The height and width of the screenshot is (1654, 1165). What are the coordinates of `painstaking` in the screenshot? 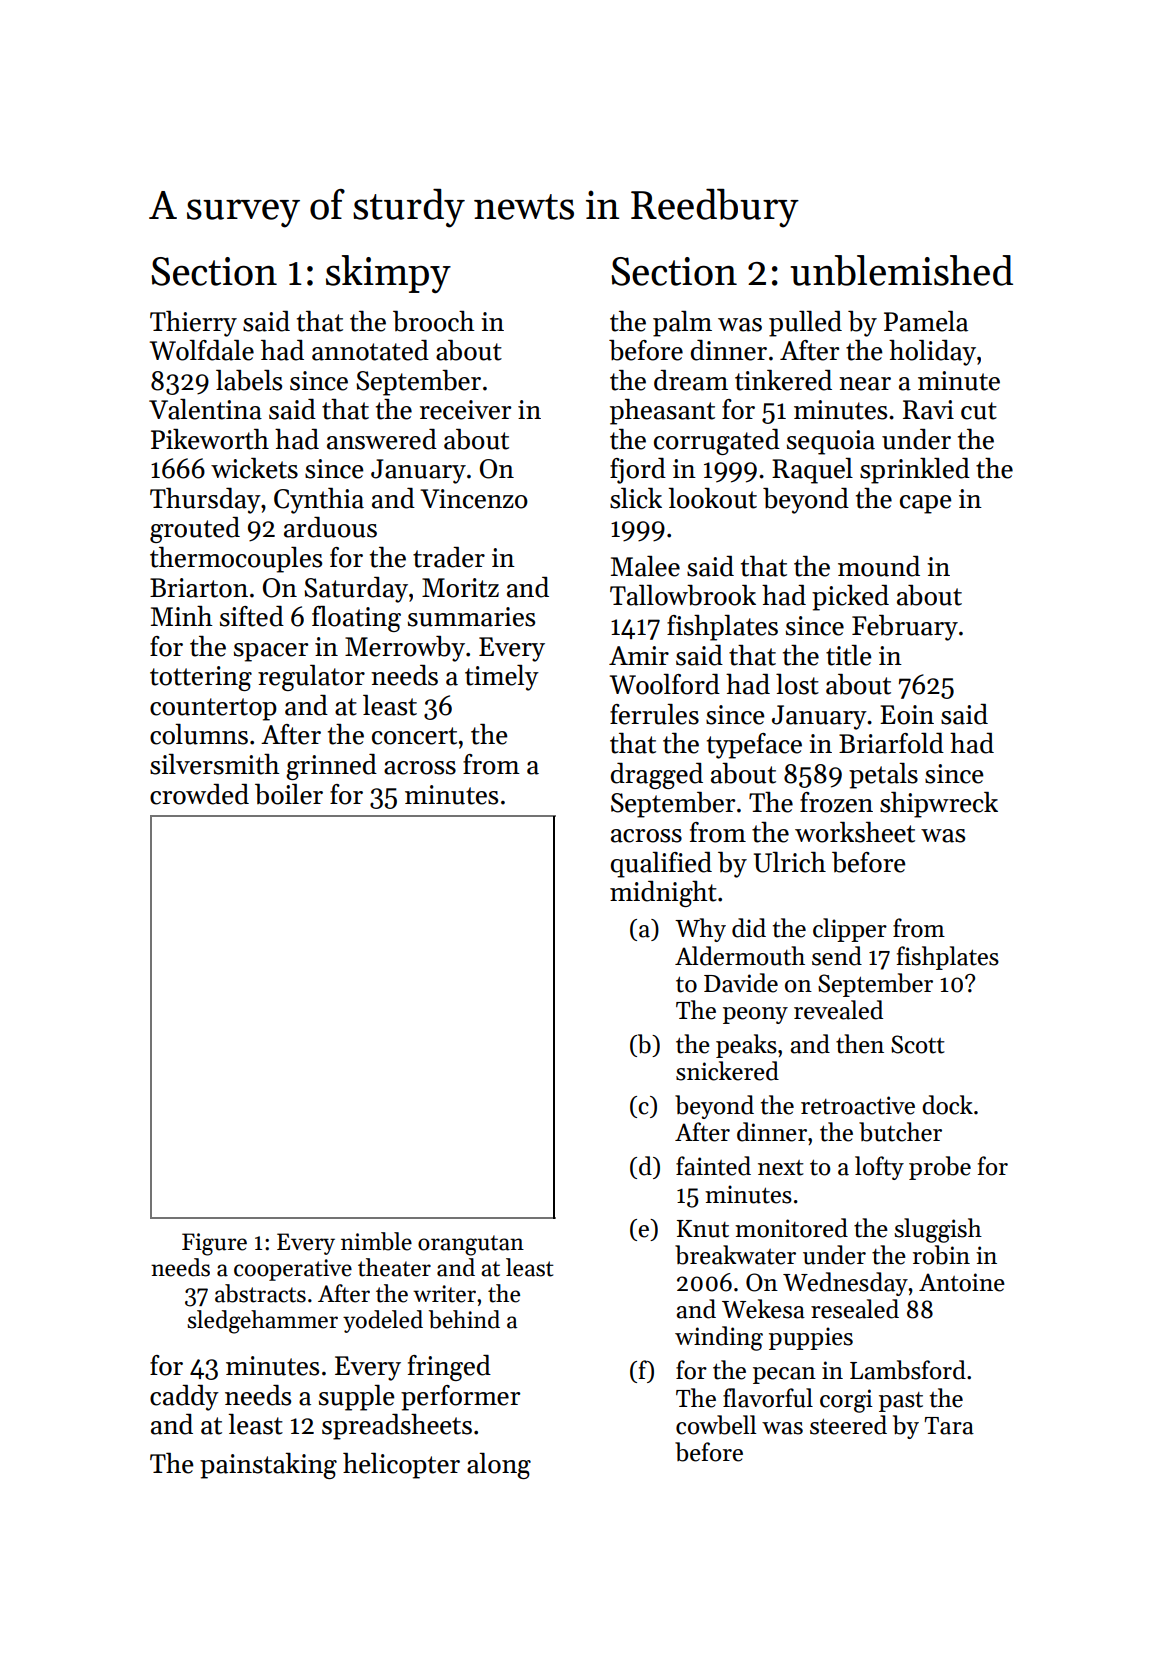 It's located at (268, 1466).
